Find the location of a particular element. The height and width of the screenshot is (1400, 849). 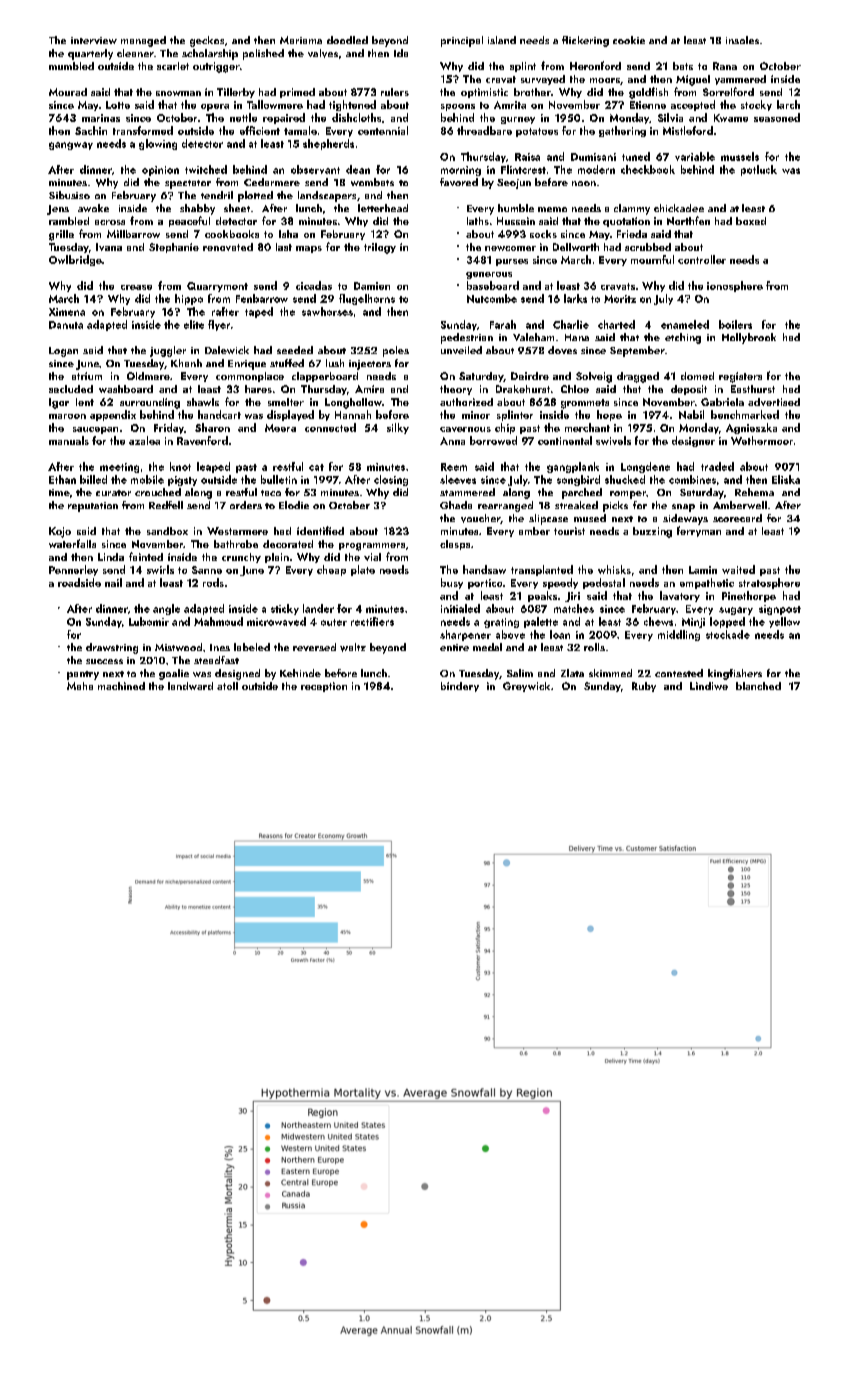

sheet is located at coordinates (237, 208).
